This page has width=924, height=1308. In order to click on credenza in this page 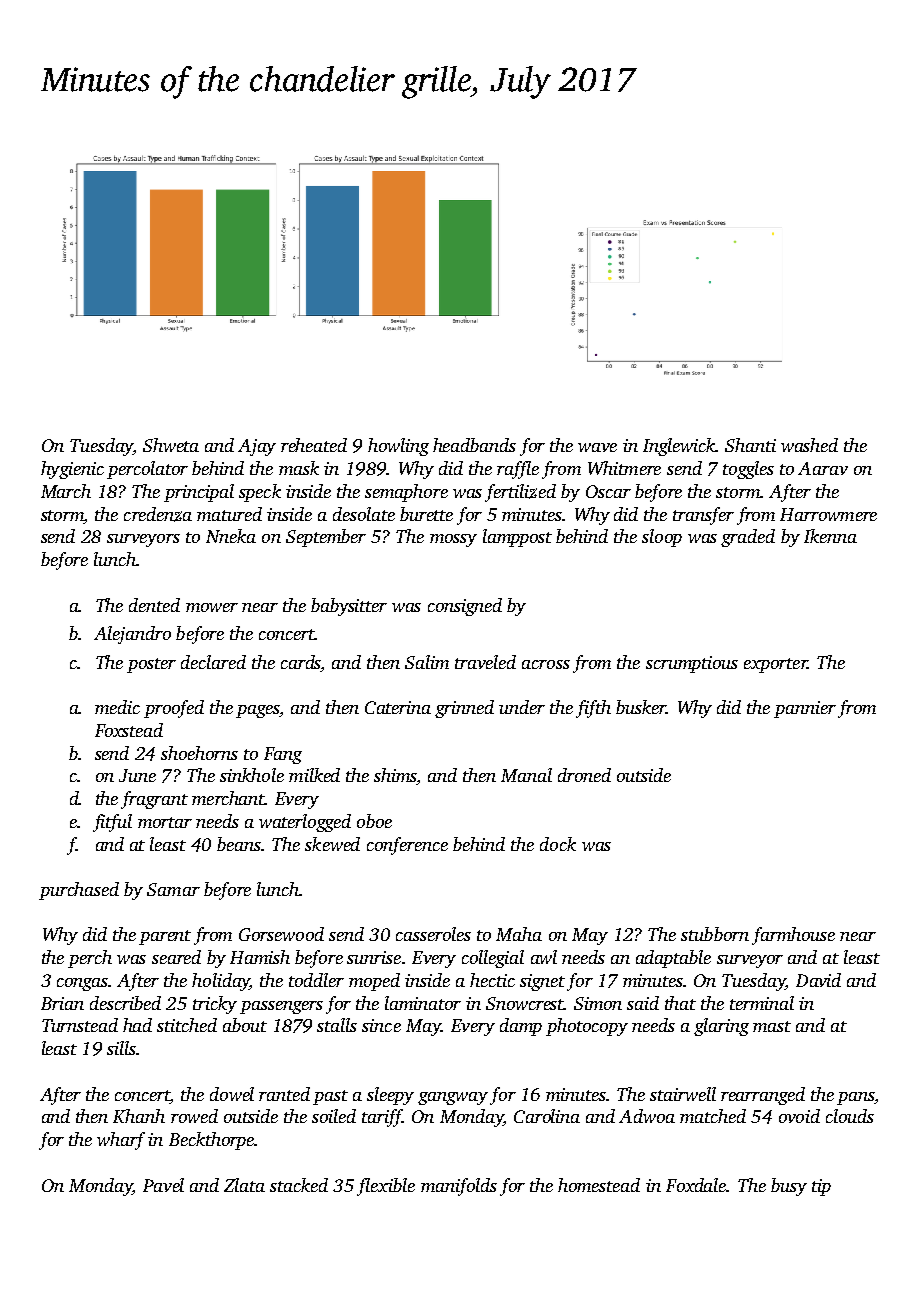, I will do `click(158, 514)`.
